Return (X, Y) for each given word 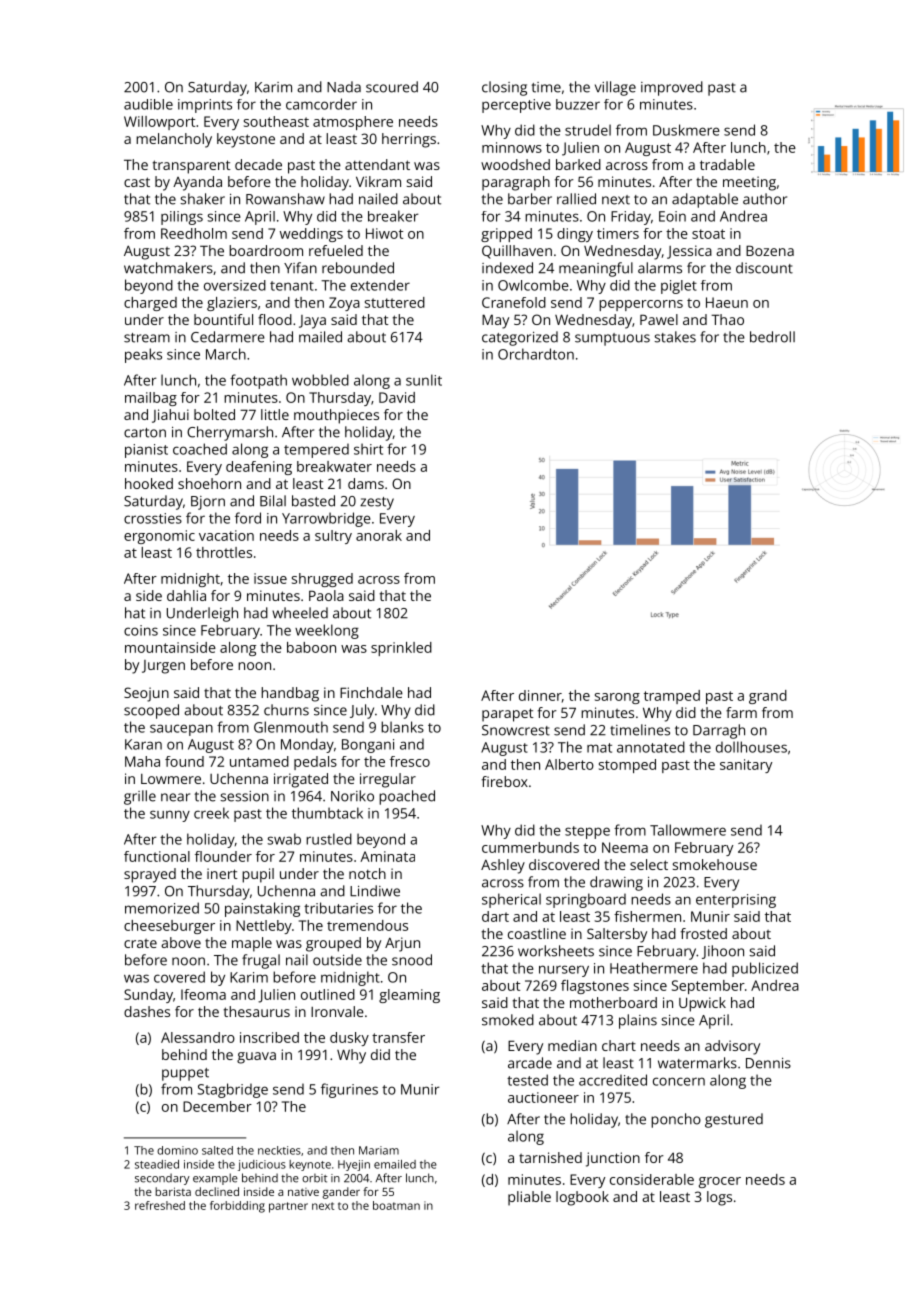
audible (148, 104)
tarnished (550, 1157)
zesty (377, 503)
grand (768, 697)
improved (672, 88)
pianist (146, 451)
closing (504, 88)
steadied (157, 1164)
